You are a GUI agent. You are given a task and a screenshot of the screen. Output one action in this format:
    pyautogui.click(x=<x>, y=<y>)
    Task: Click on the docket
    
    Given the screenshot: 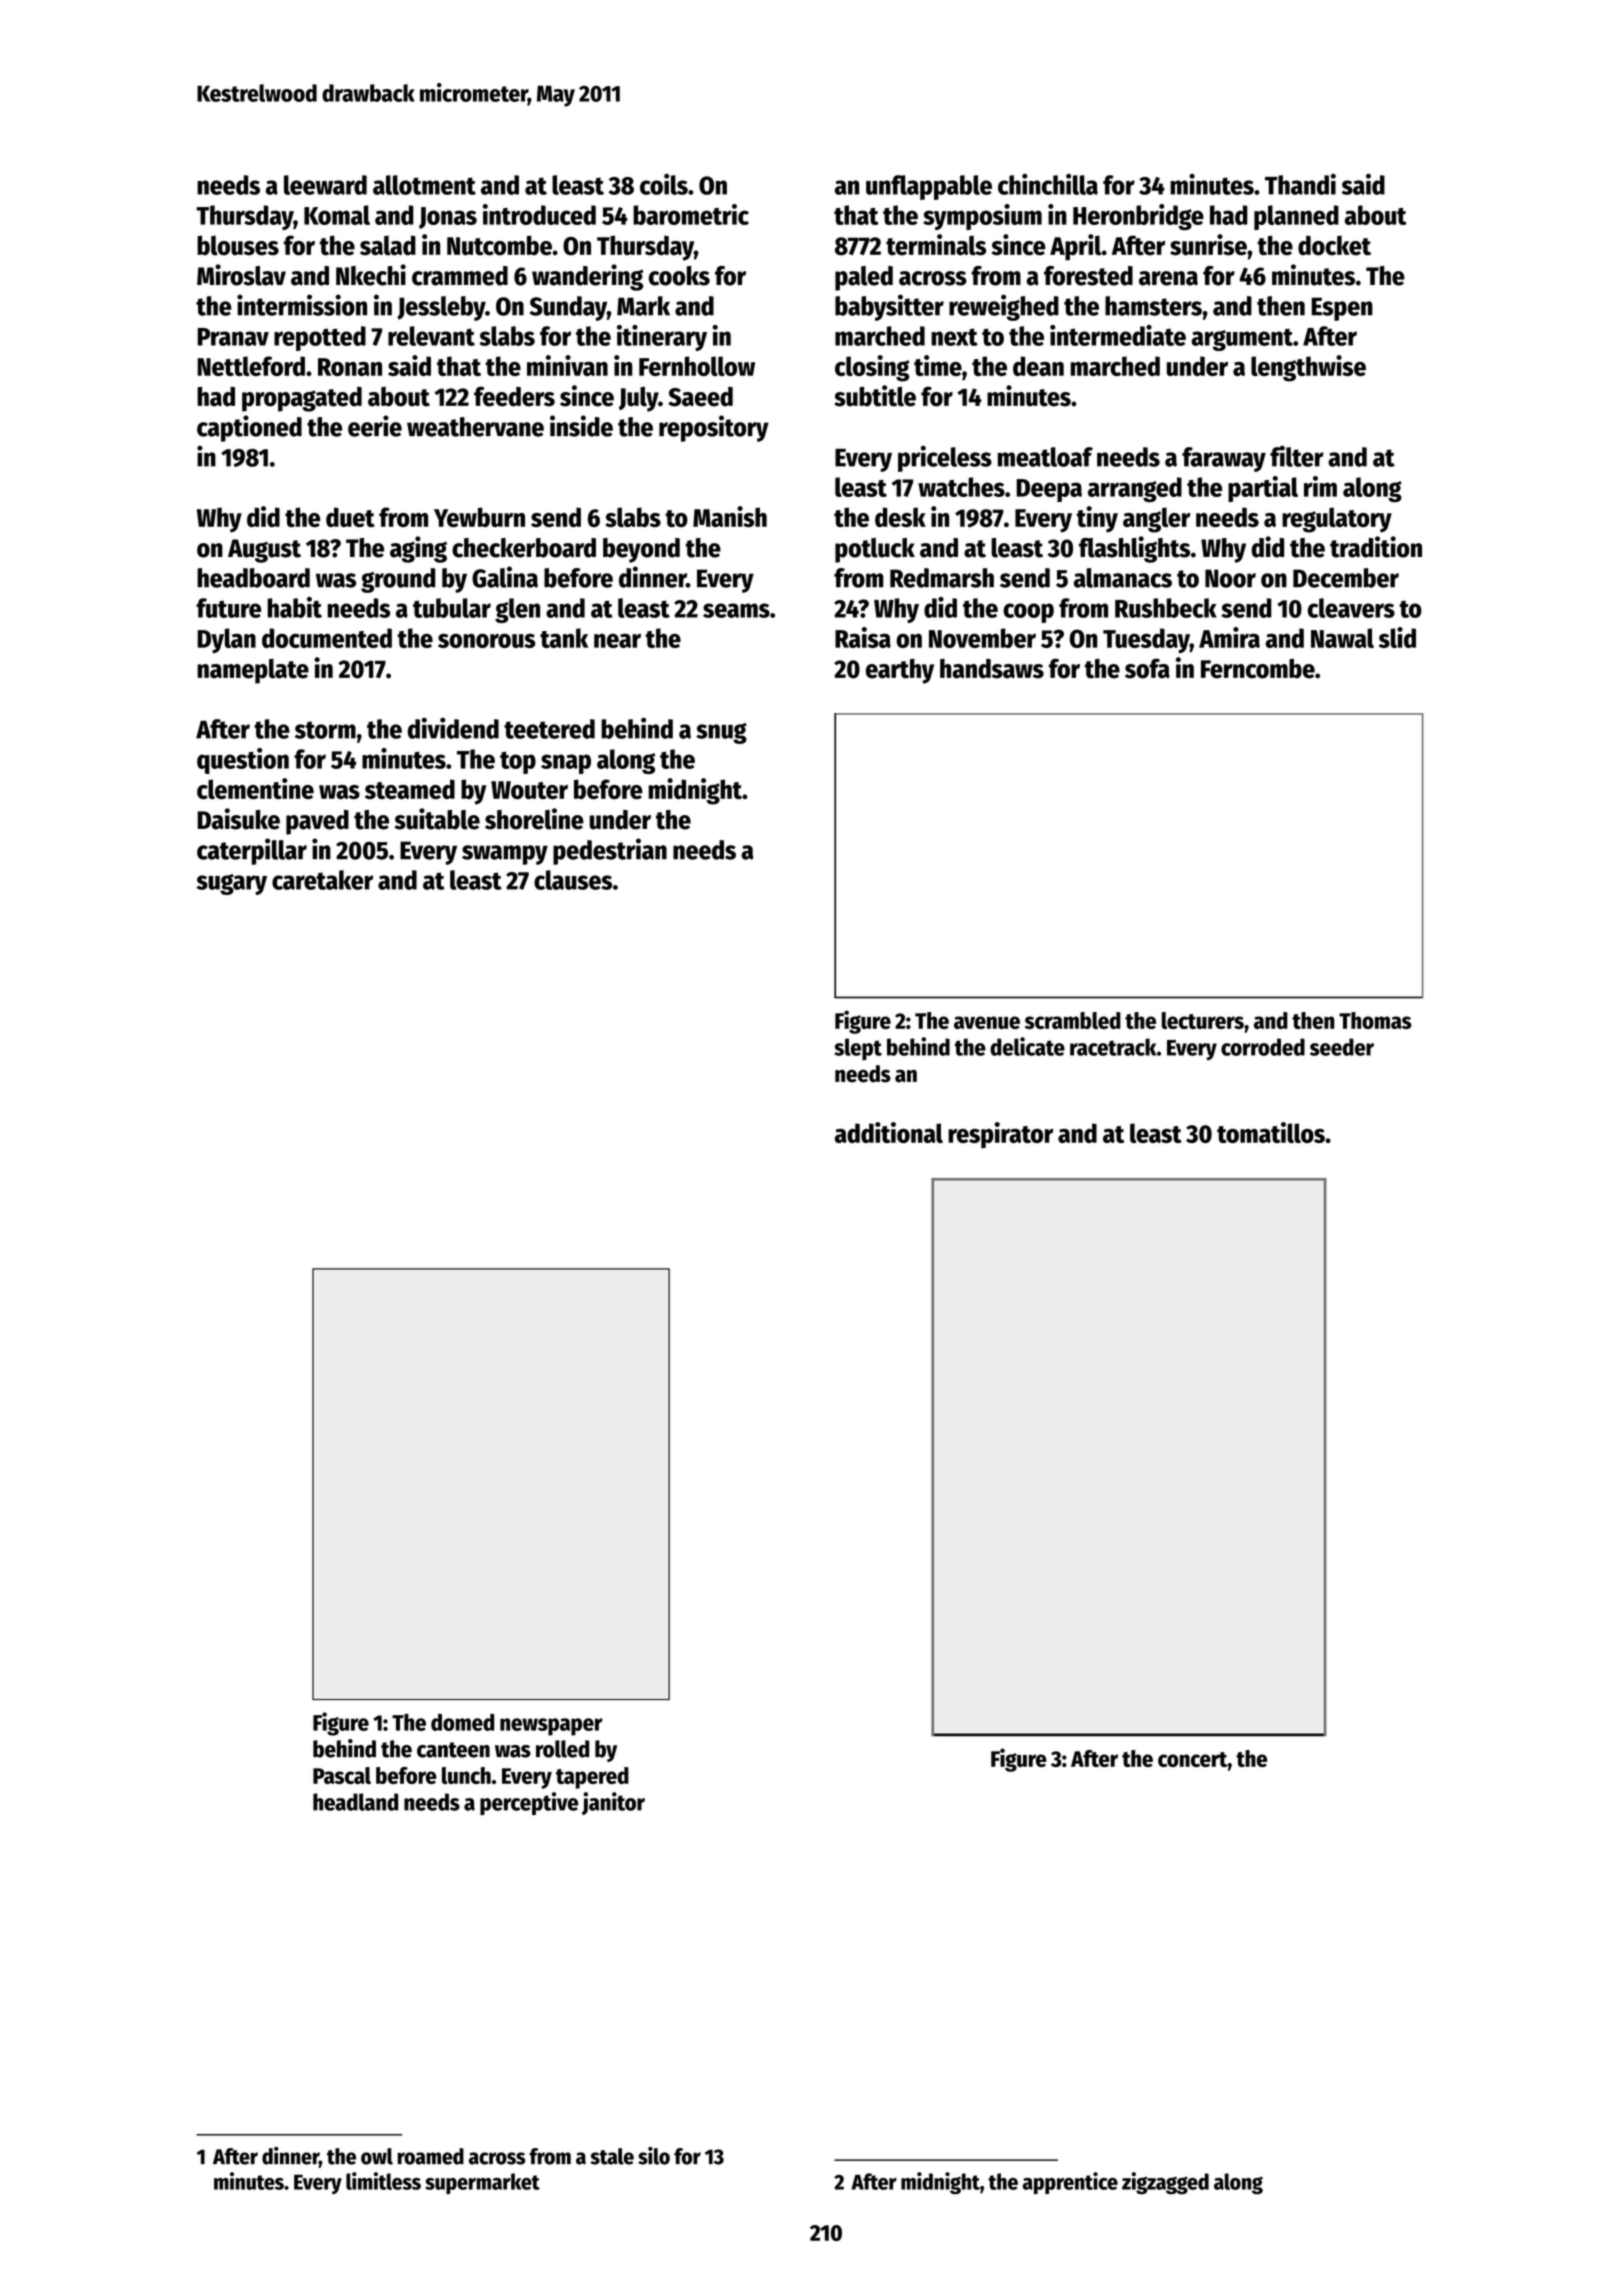 What is the action you would take?
    pyautogui.click(x=1334, y=245)
